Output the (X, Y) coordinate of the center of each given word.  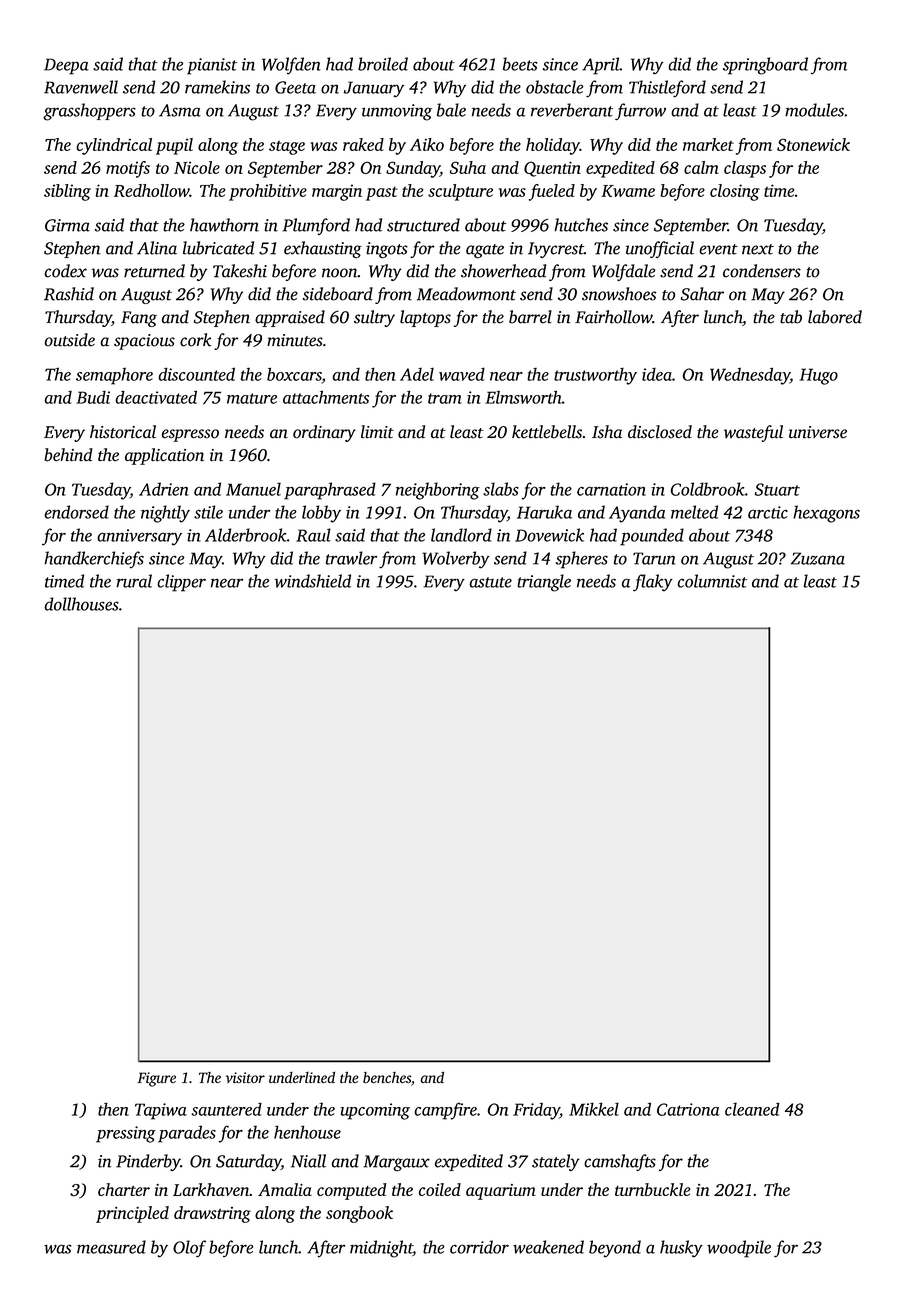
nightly (165, 514)
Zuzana (818, 558)
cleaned (752, 1109)
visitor (245, 1078)
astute (490, 582)
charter (124, 1189)
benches (387, 1077)
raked (363, 144)
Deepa (66, 66)
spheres (582, 560)
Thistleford (667, 88)
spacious (144, 342)
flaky (653, 583)
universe (818, 432)
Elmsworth (523, 397)
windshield (313, 581)
